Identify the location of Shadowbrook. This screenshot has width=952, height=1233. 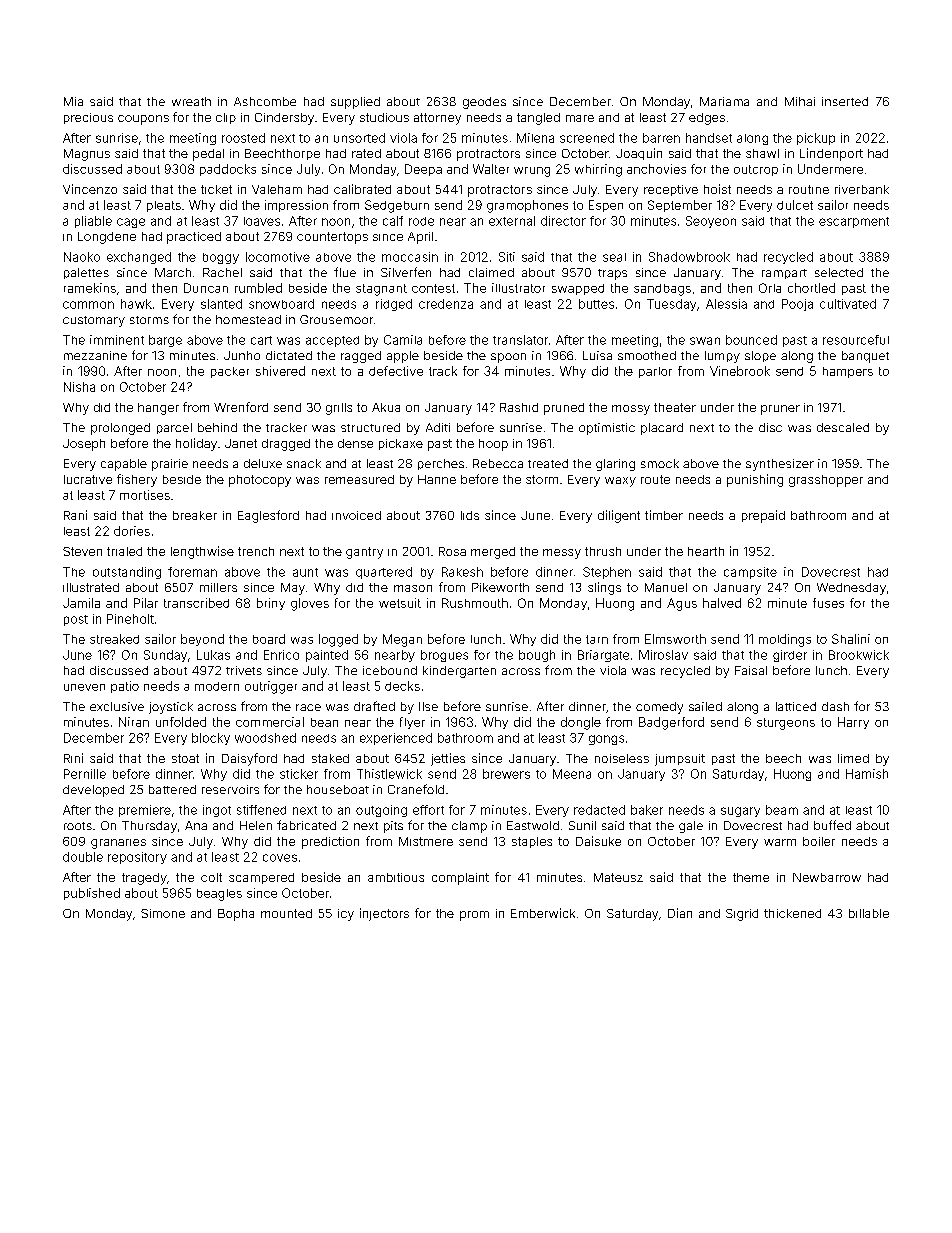
(689, 257).
